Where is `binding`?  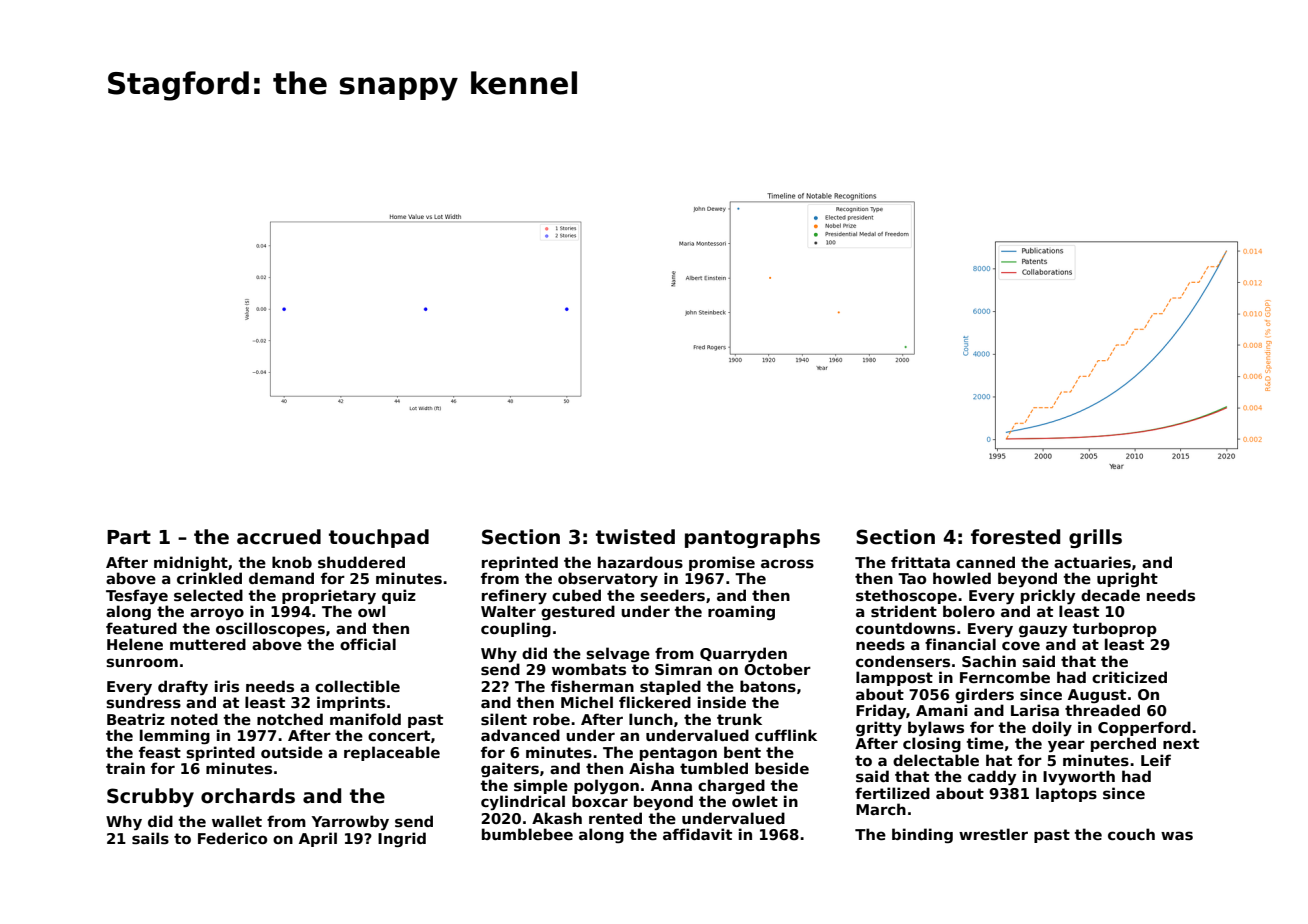 binding is located at coordinates (922, 835).
